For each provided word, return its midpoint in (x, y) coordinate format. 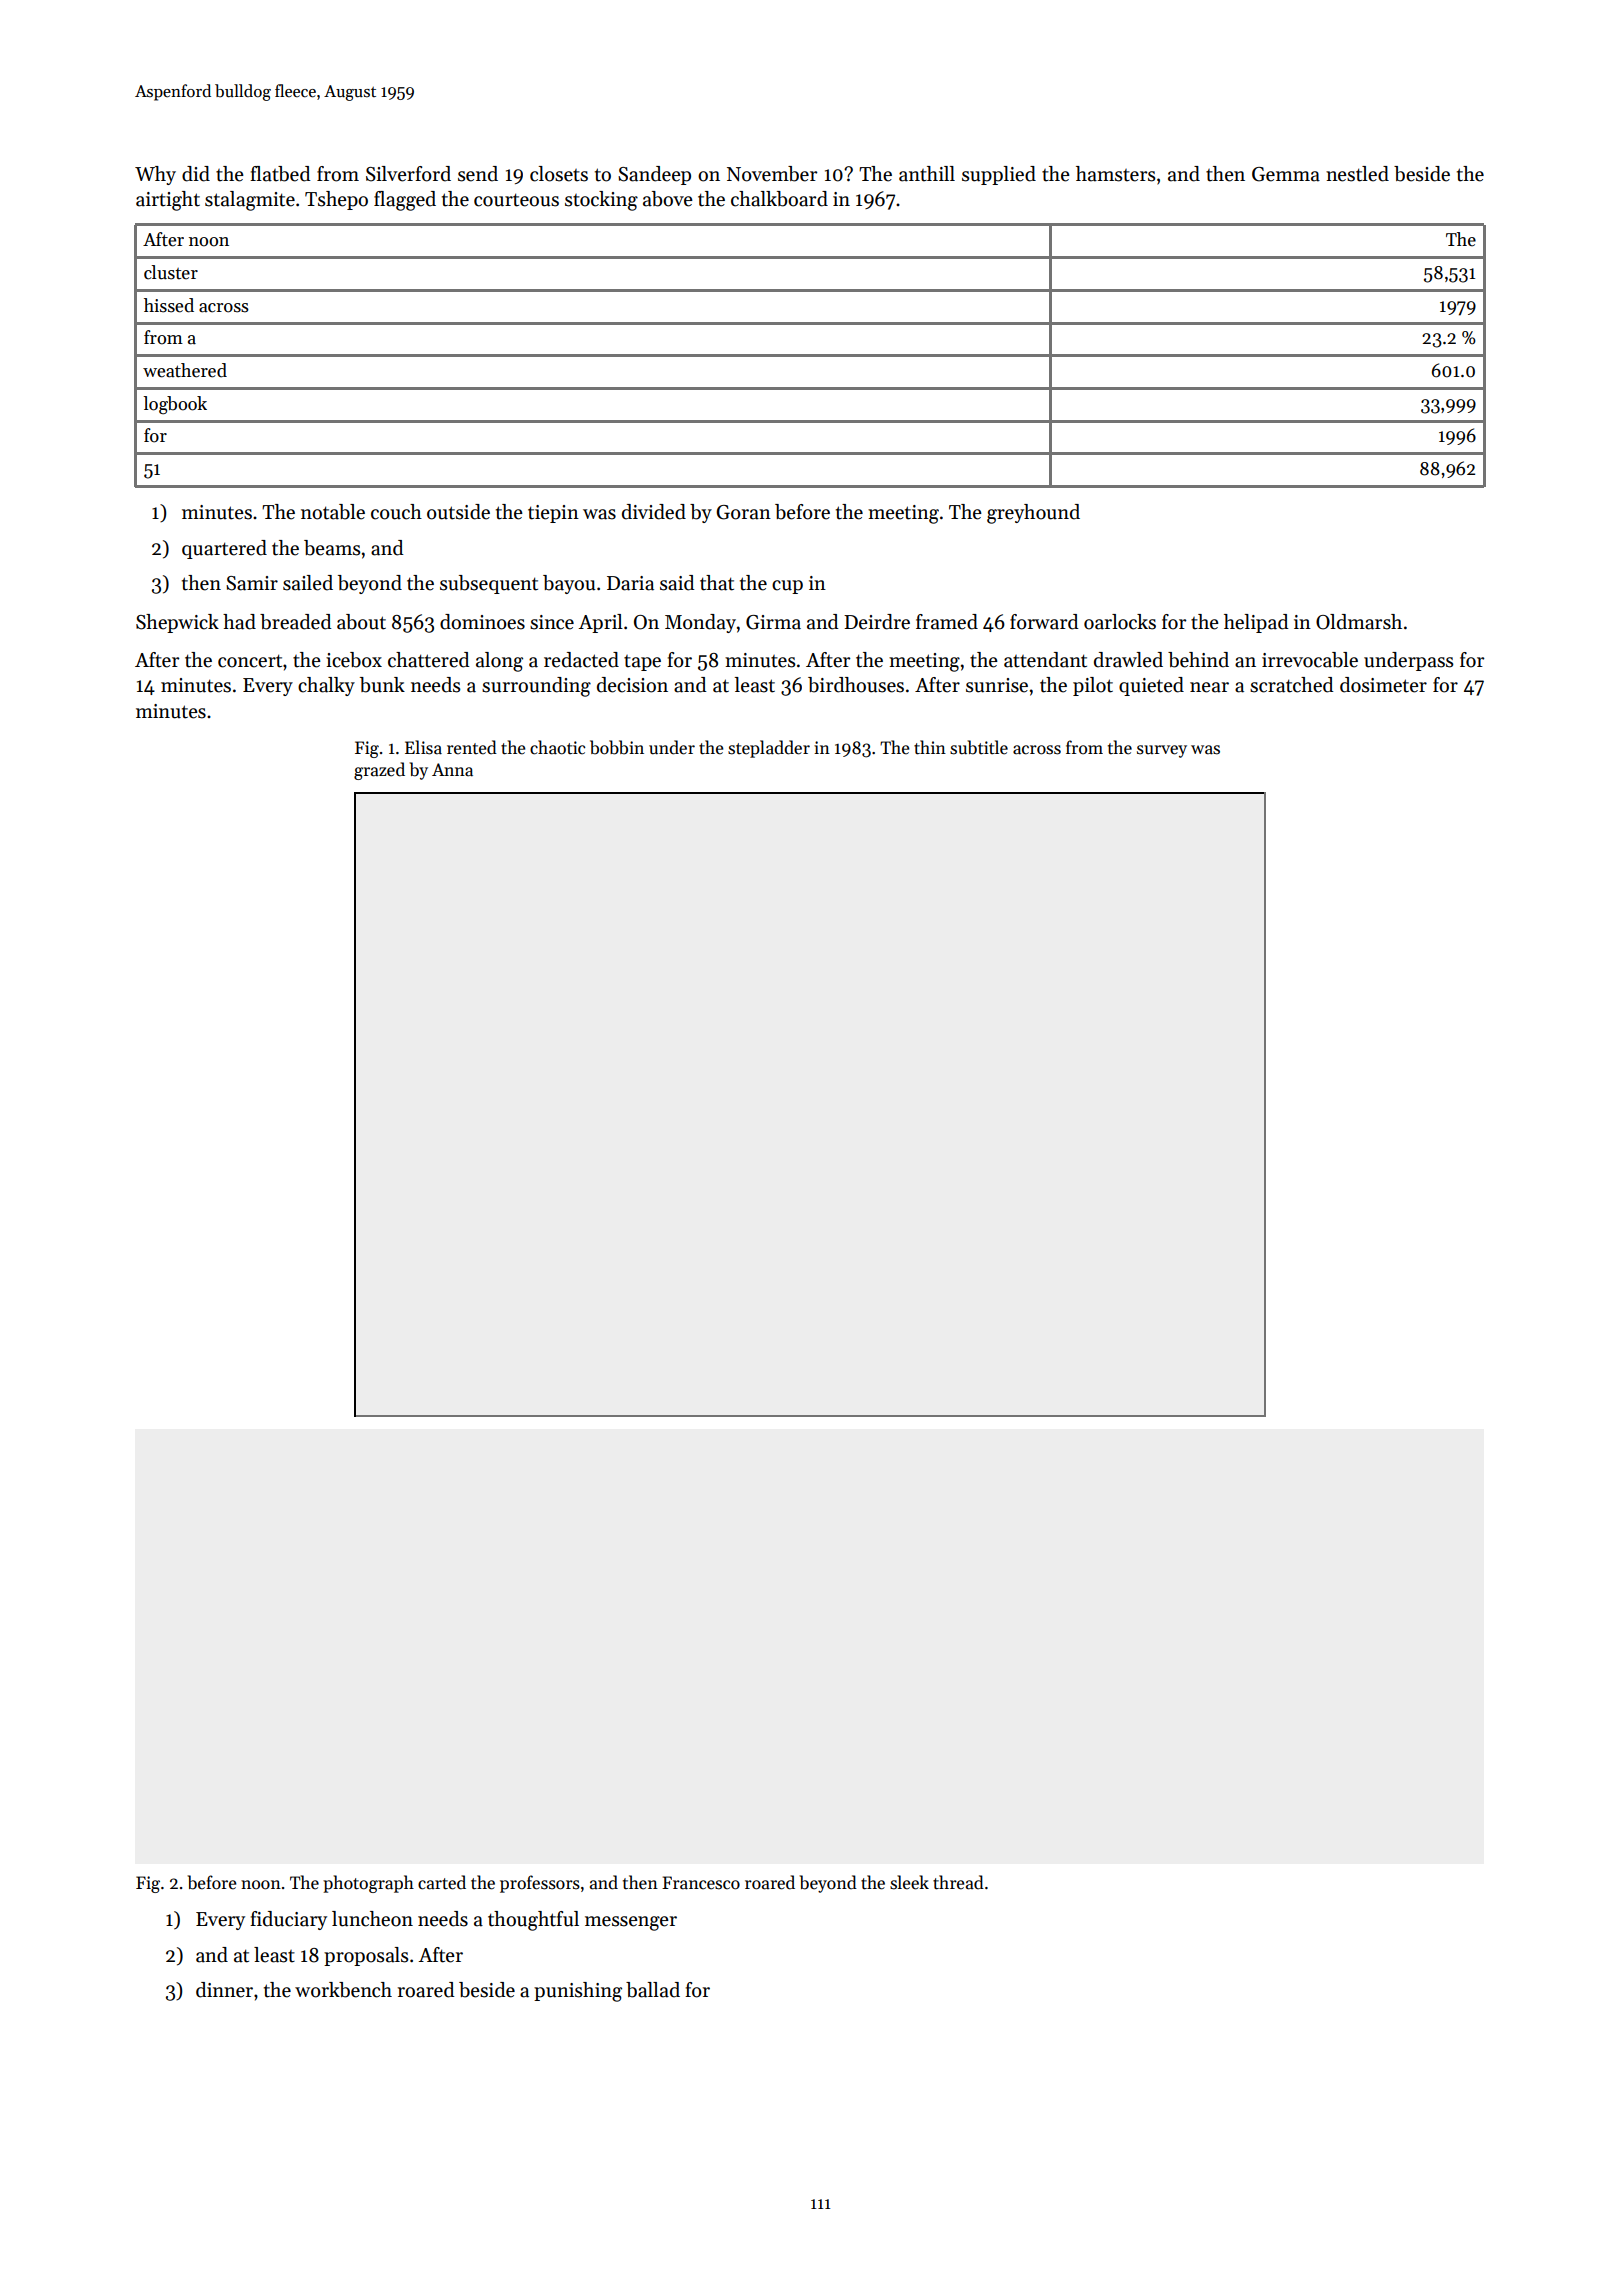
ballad (653, 1990)
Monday (700, 623)
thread (958, 1882)
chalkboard (779, 199)
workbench (343, 1990)
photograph (368, 1884)
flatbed (280, 174)
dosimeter (1383, 685)
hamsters (1115, 174)
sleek (909, 1882)
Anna (452, 770)
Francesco (701, 1883)
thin (930, 747)
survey (1162, 751)
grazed (379, 771)
